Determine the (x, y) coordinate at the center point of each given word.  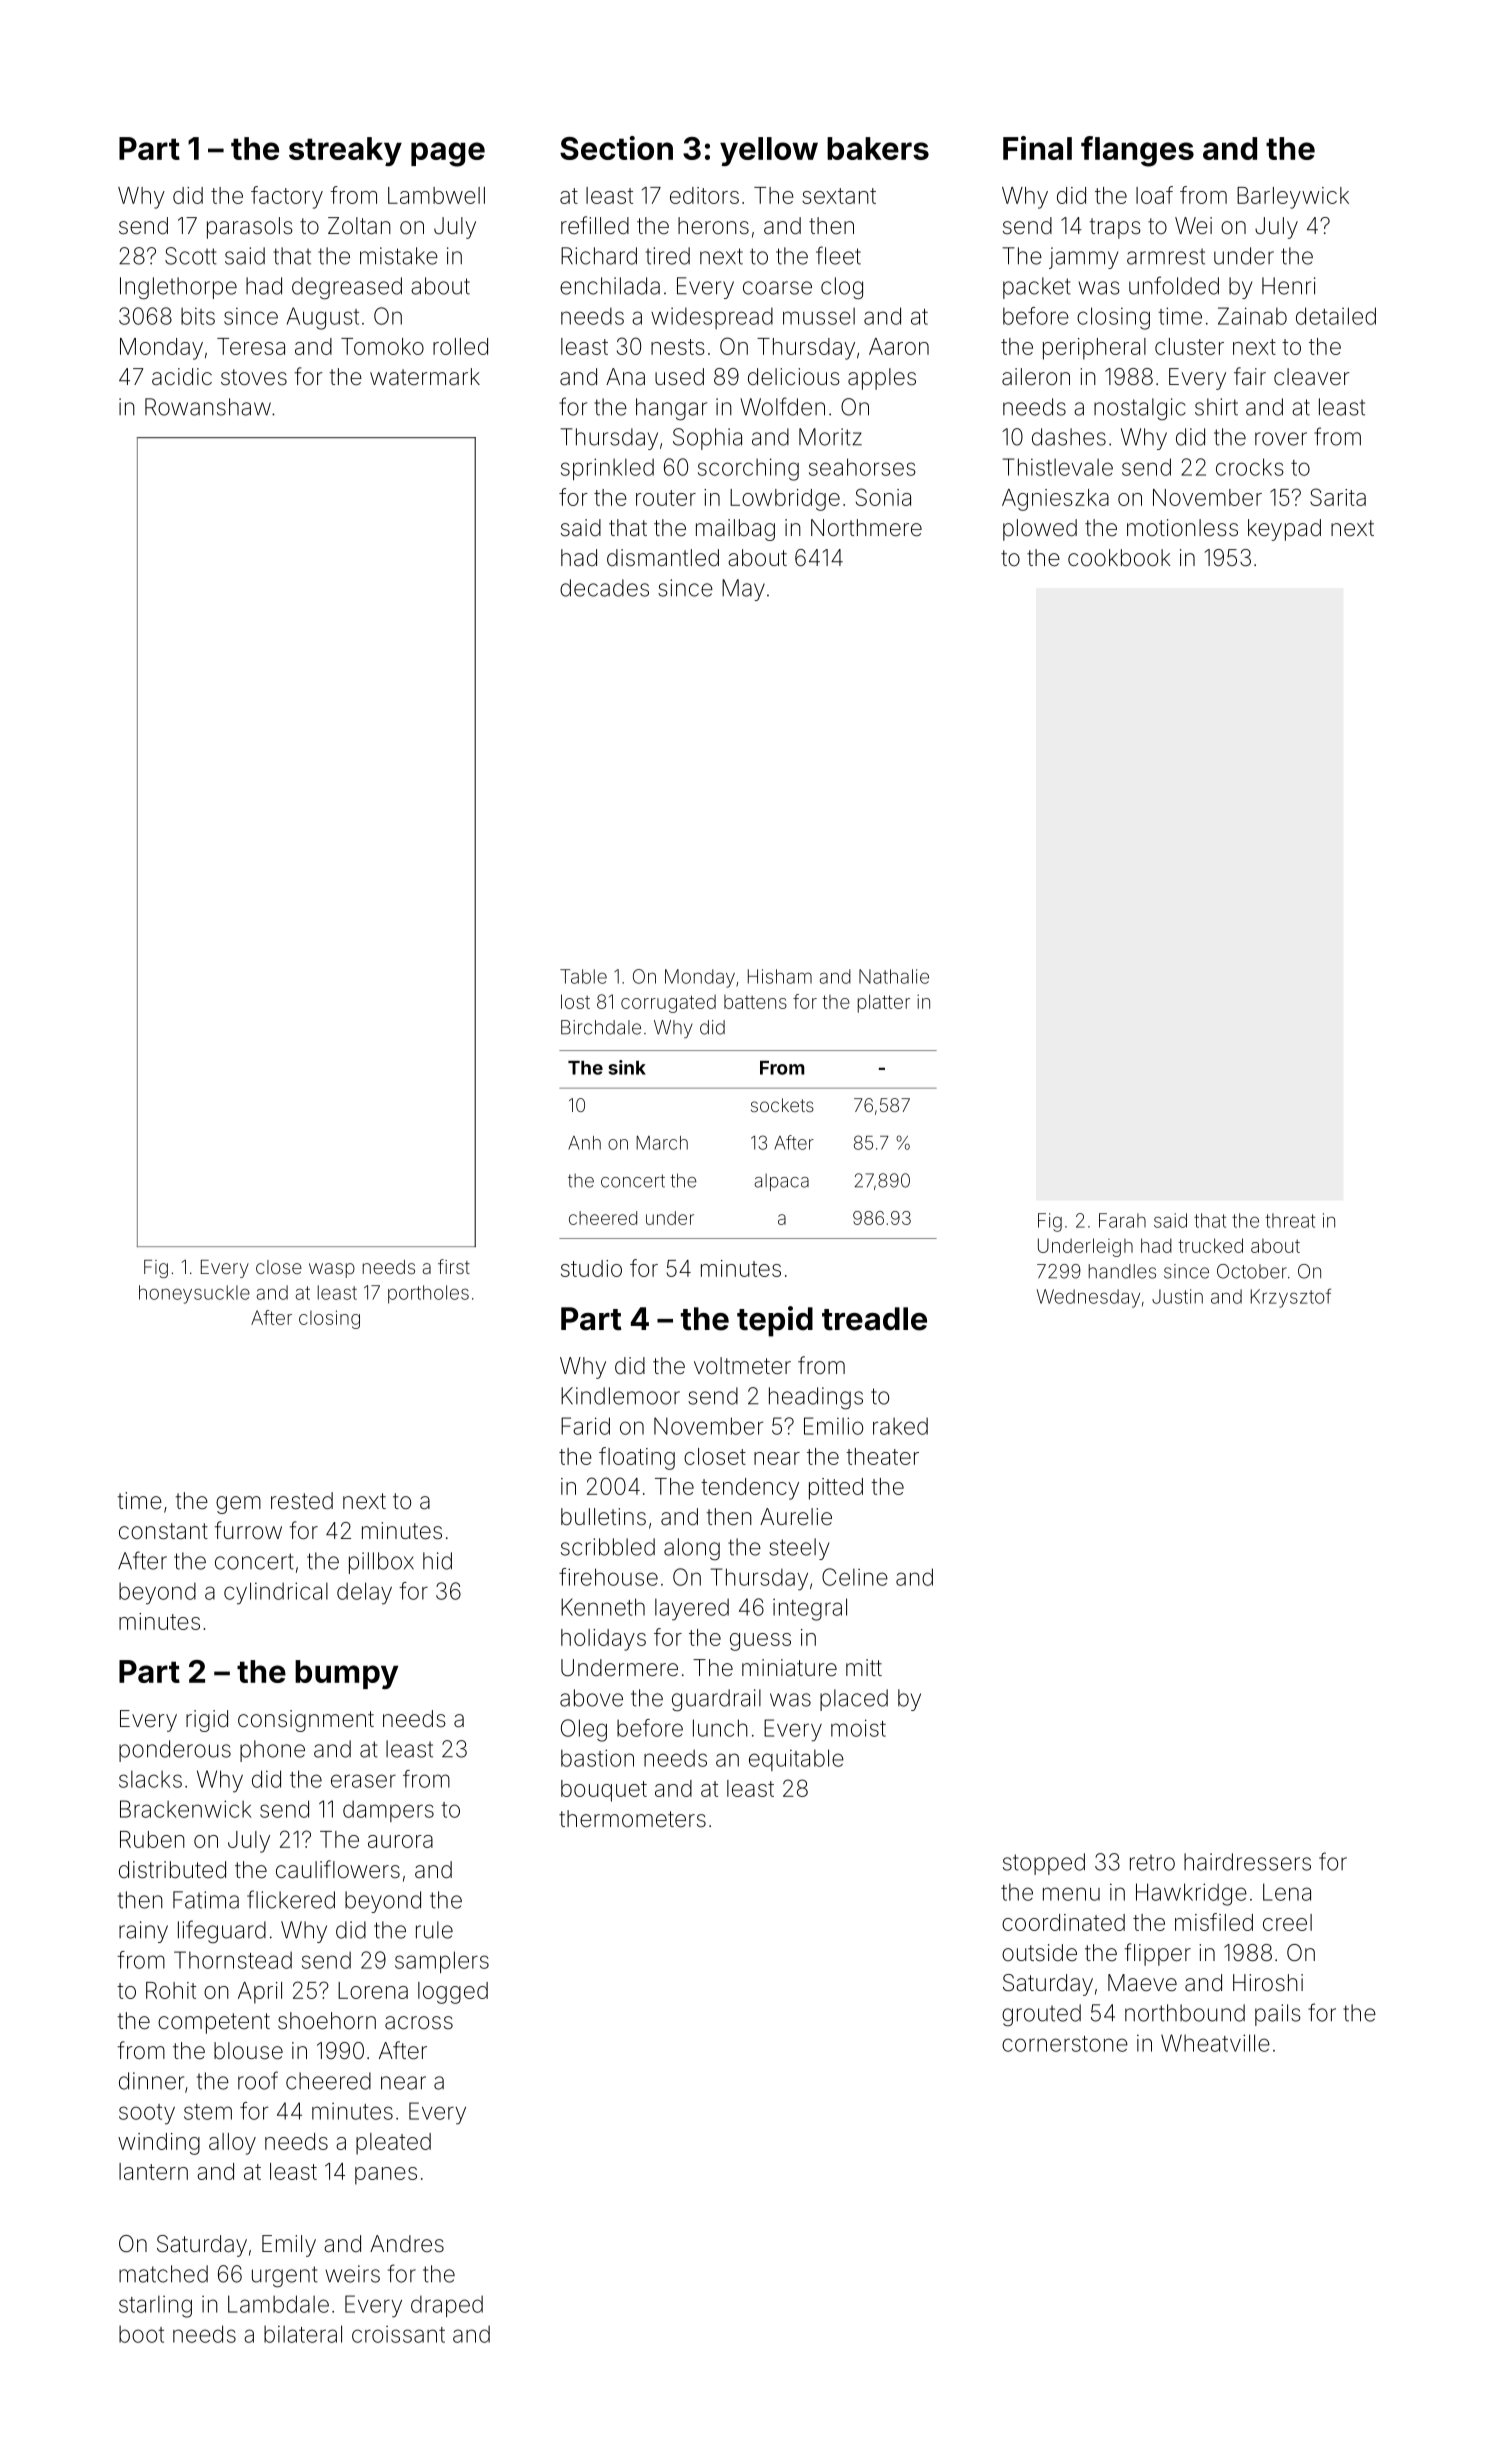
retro (1152, 1863)
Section (616, 148)
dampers (388, 1811)
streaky (345, 151)
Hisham (780, 976)
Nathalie (894, 976)
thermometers (632, 1819)
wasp (332, 1270)
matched (163, 2274)
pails (1278, 2015)
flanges (1137, 151)
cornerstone (1065, 2044)
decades (604, 588)
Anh (584, 1143)
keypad (1284, 530)
